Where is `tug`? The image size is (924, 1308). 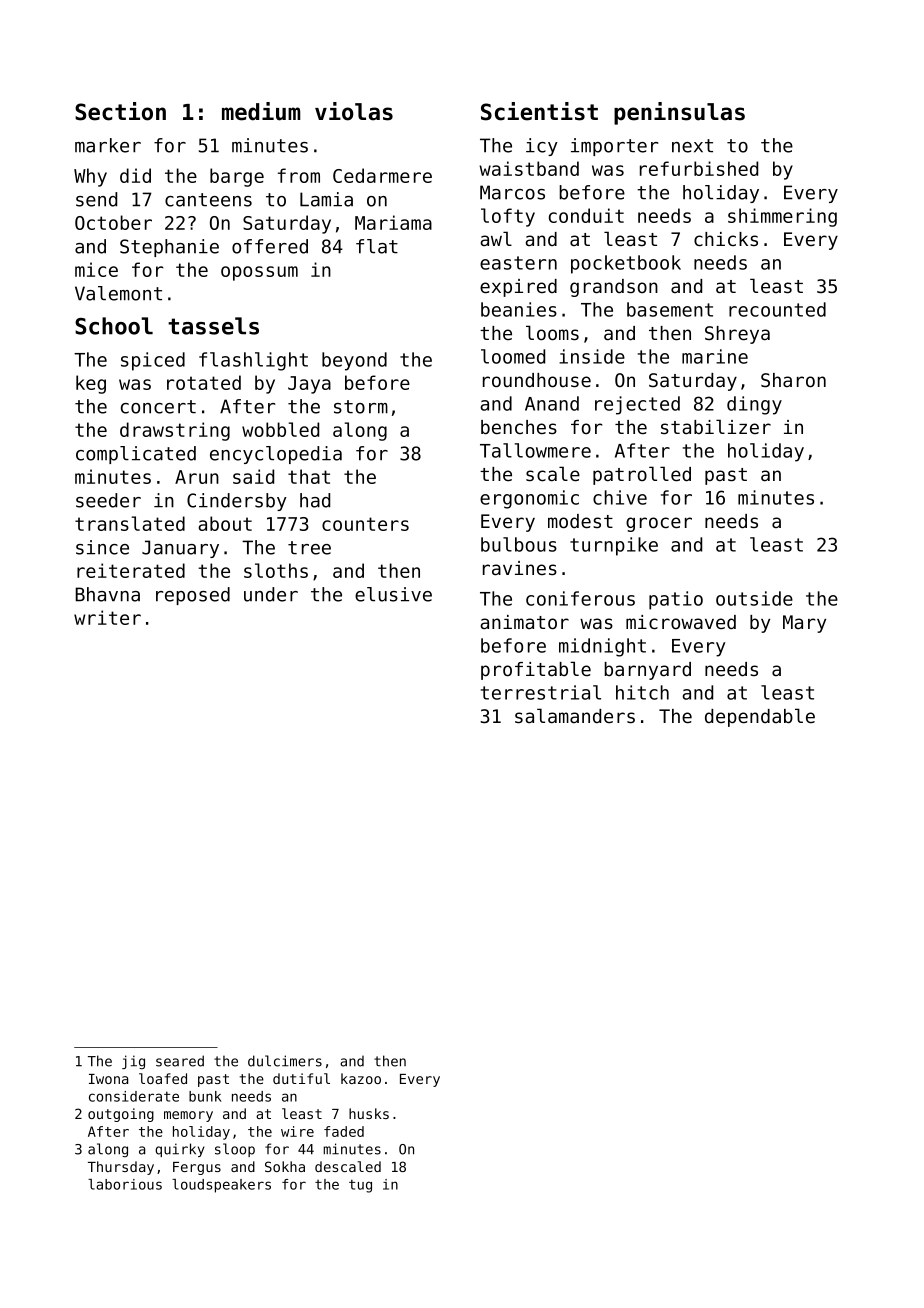
tug is located at coordinates (360, 1186).
